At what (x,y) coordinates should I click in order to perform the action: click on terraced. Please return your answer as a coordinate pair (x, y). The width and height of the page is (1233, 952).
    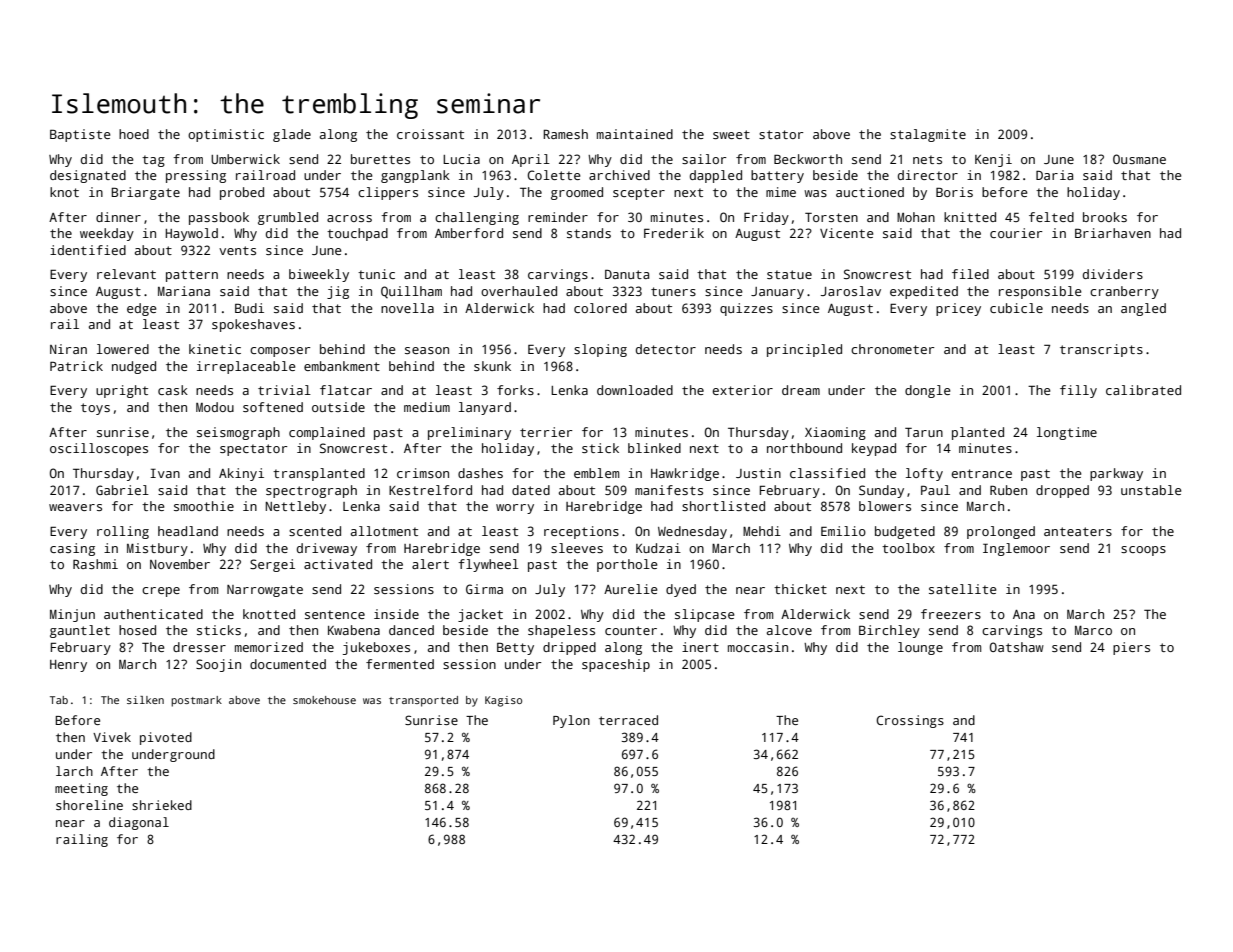
    Looking at the image, I should click on (628, 720).
